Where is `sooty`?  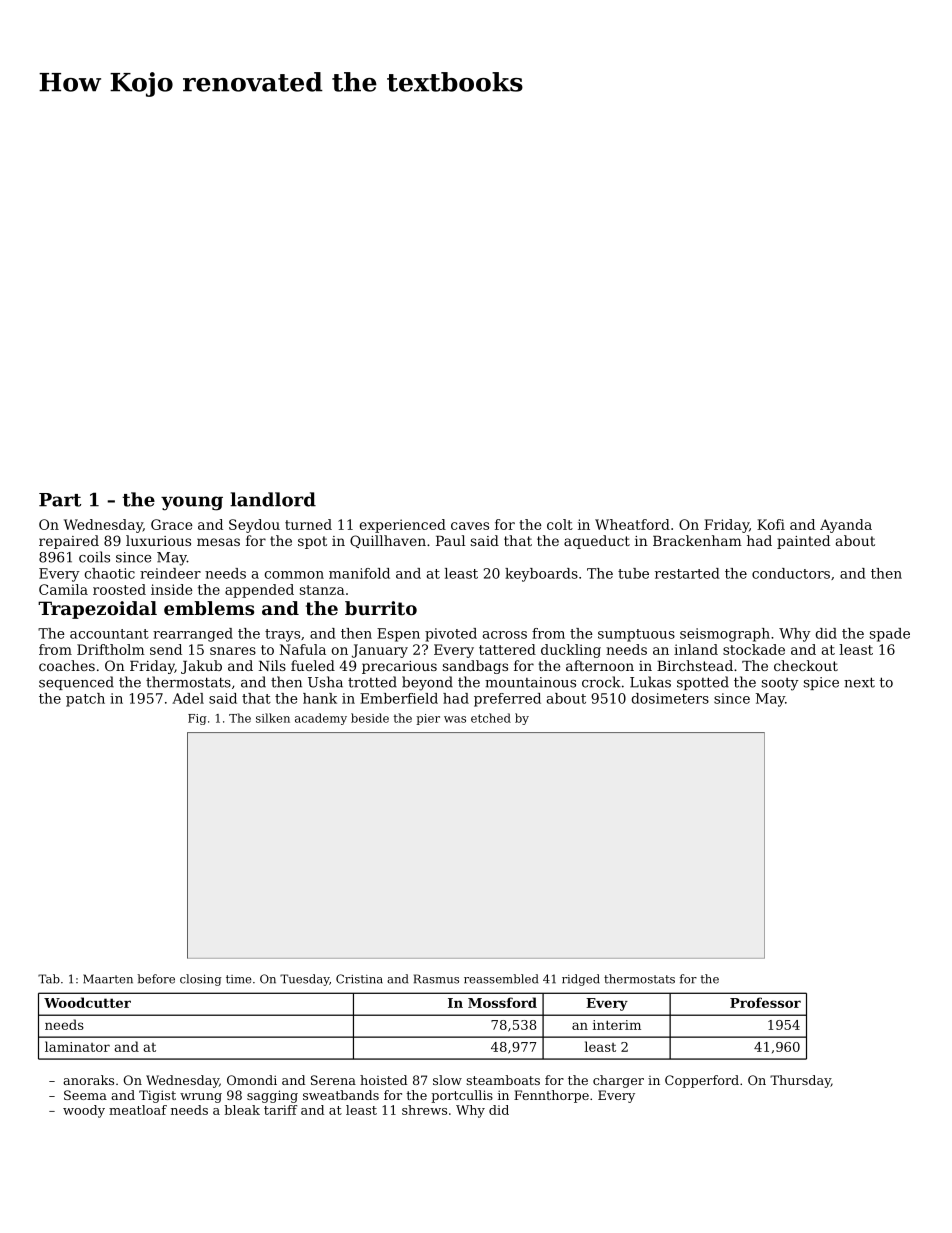
sooty is located at coordinates (780, 684).
